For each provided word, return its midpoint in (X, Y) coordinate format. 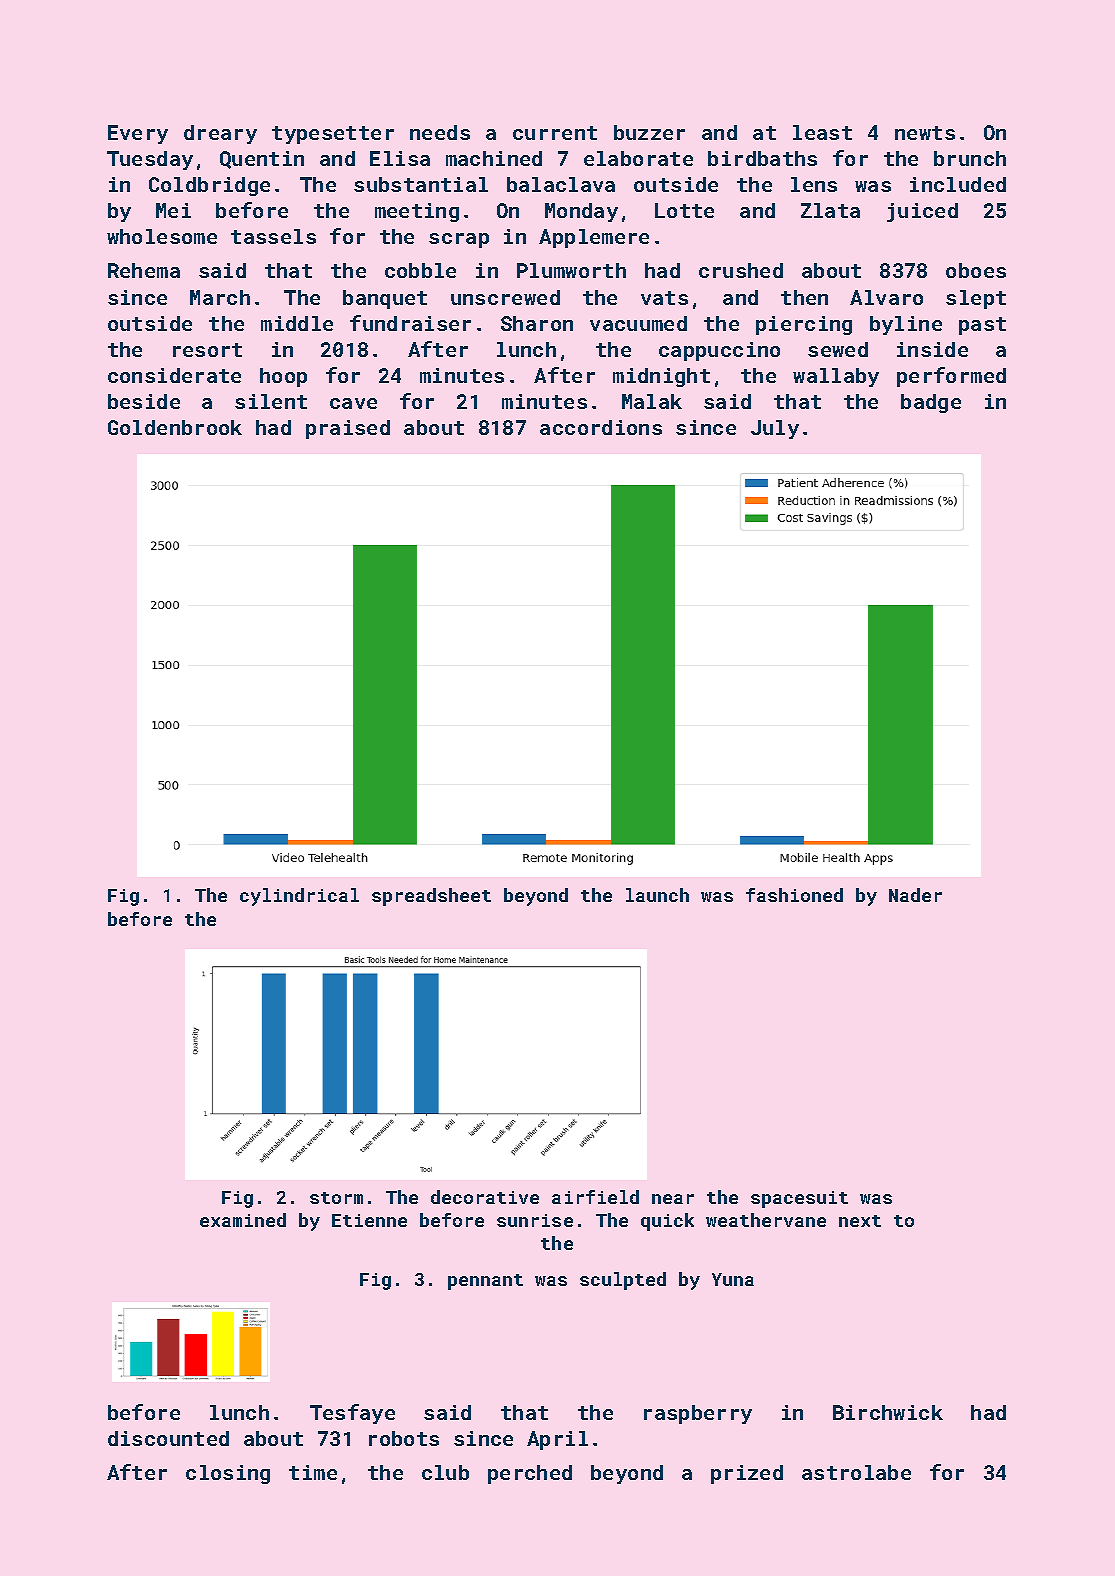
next (860, 1221)
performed (951, 377)
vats (664, 298)
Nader (915, 895)
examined (243, 1220)
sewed (838, 349)
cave (353, 403)
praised (348, 429)
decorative (485, 1197)
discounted (168, 1438)
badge (931, 403)
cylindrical (299, 897)
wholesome (162, 236)
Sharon (537, 323)
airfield (595, 1197)
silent (271, 401)
